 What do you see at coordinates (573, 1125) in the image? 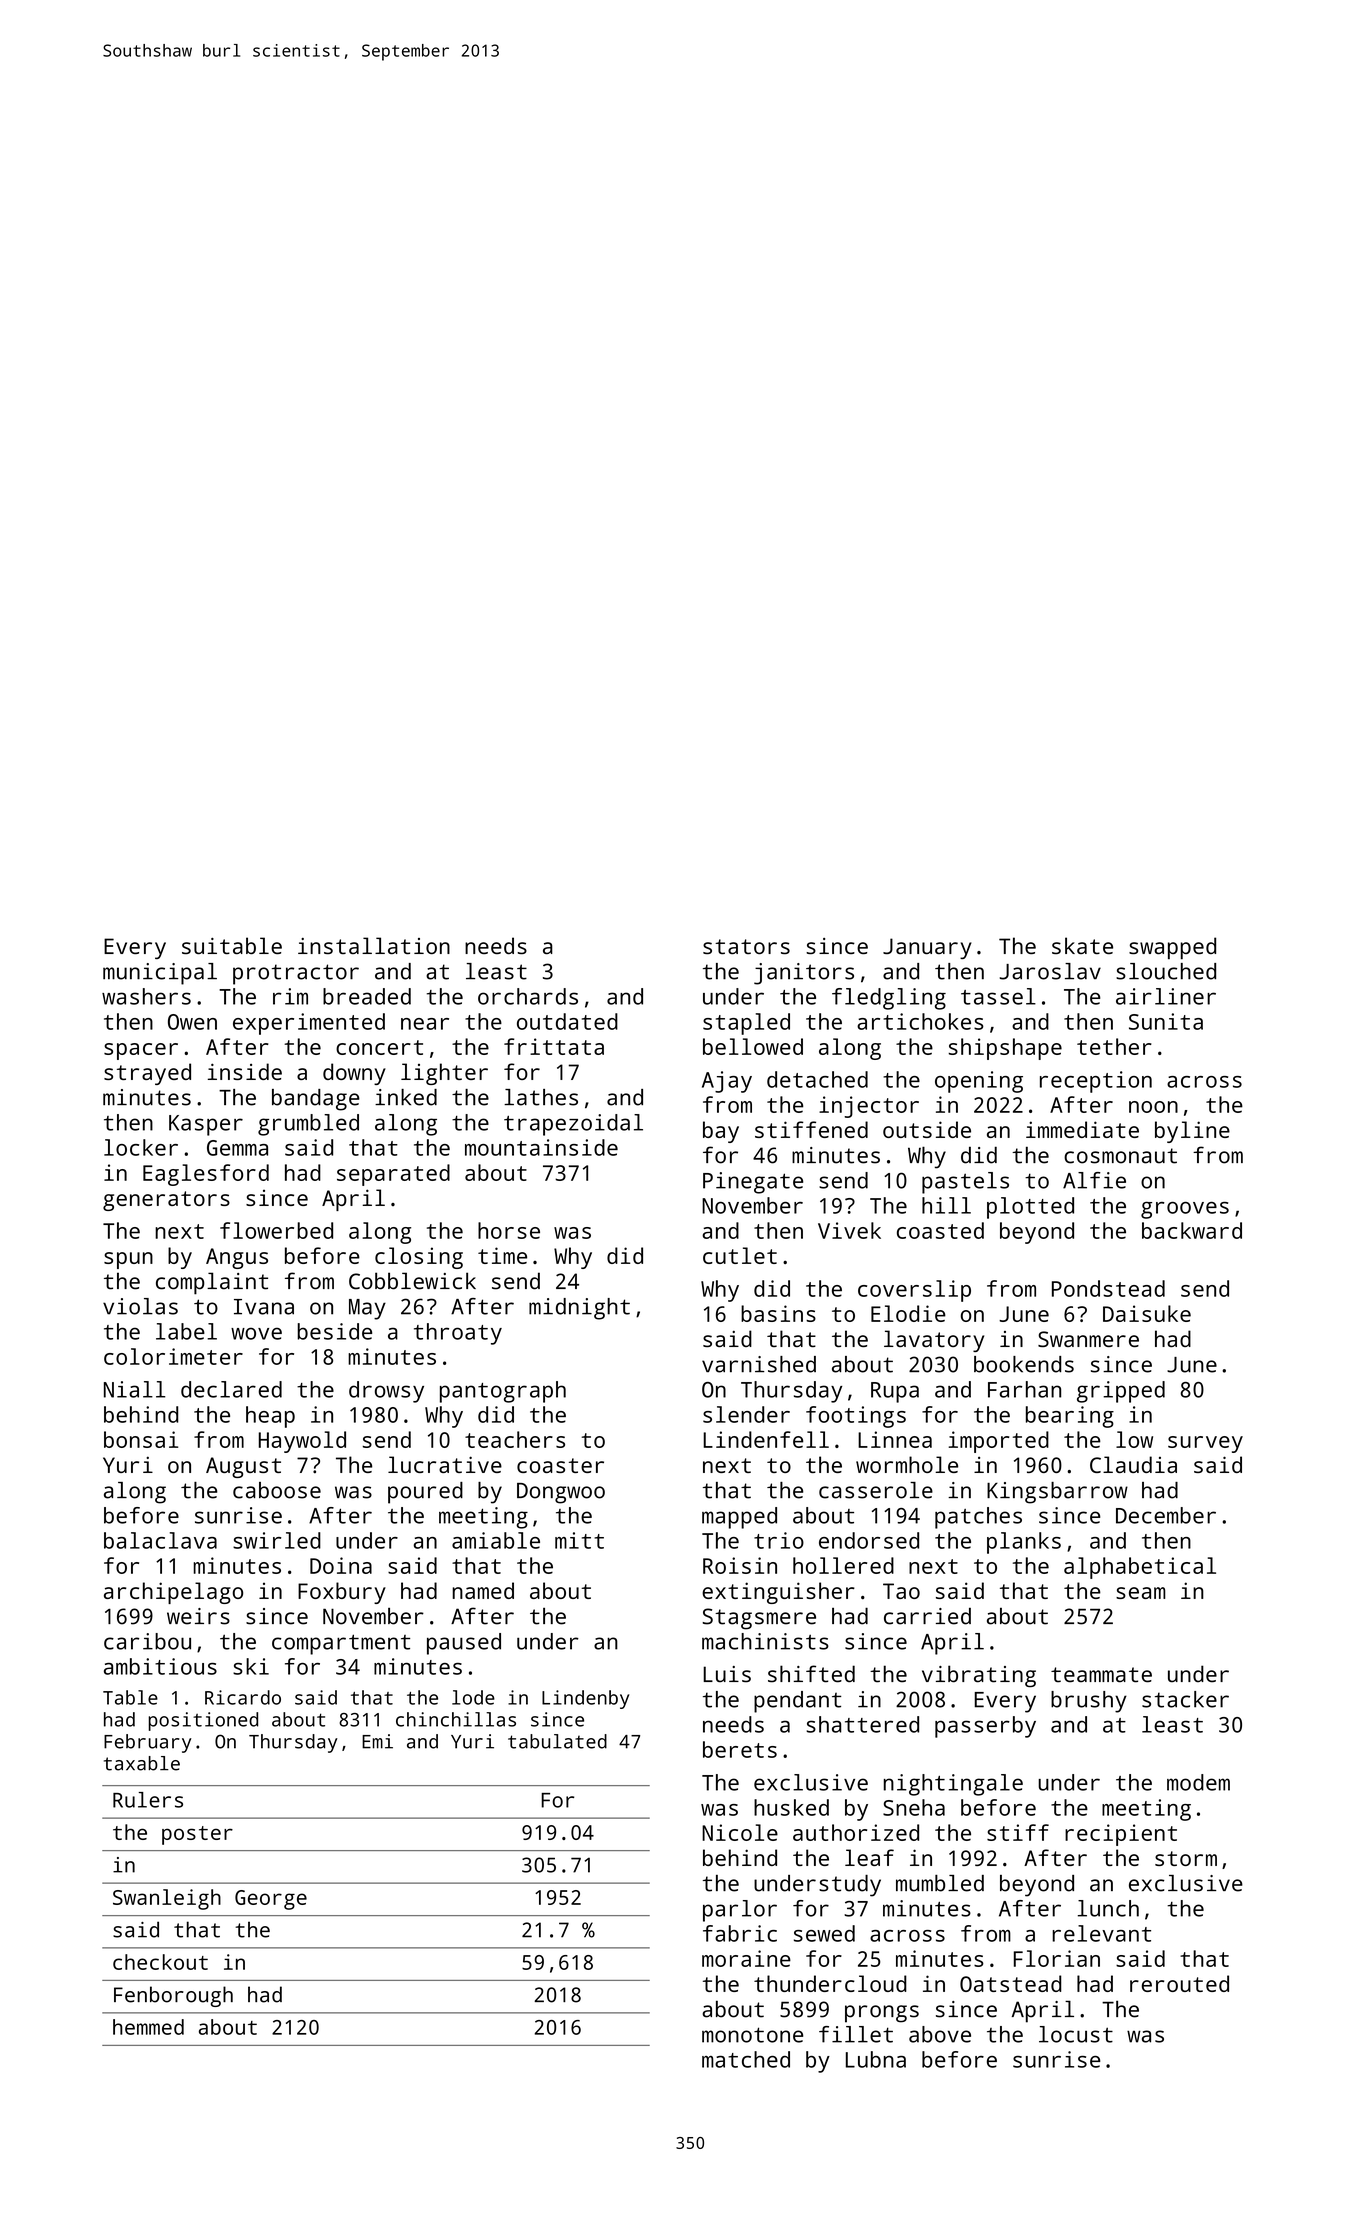
I see `trapezoidal` at bounding box center [573, 1125].
